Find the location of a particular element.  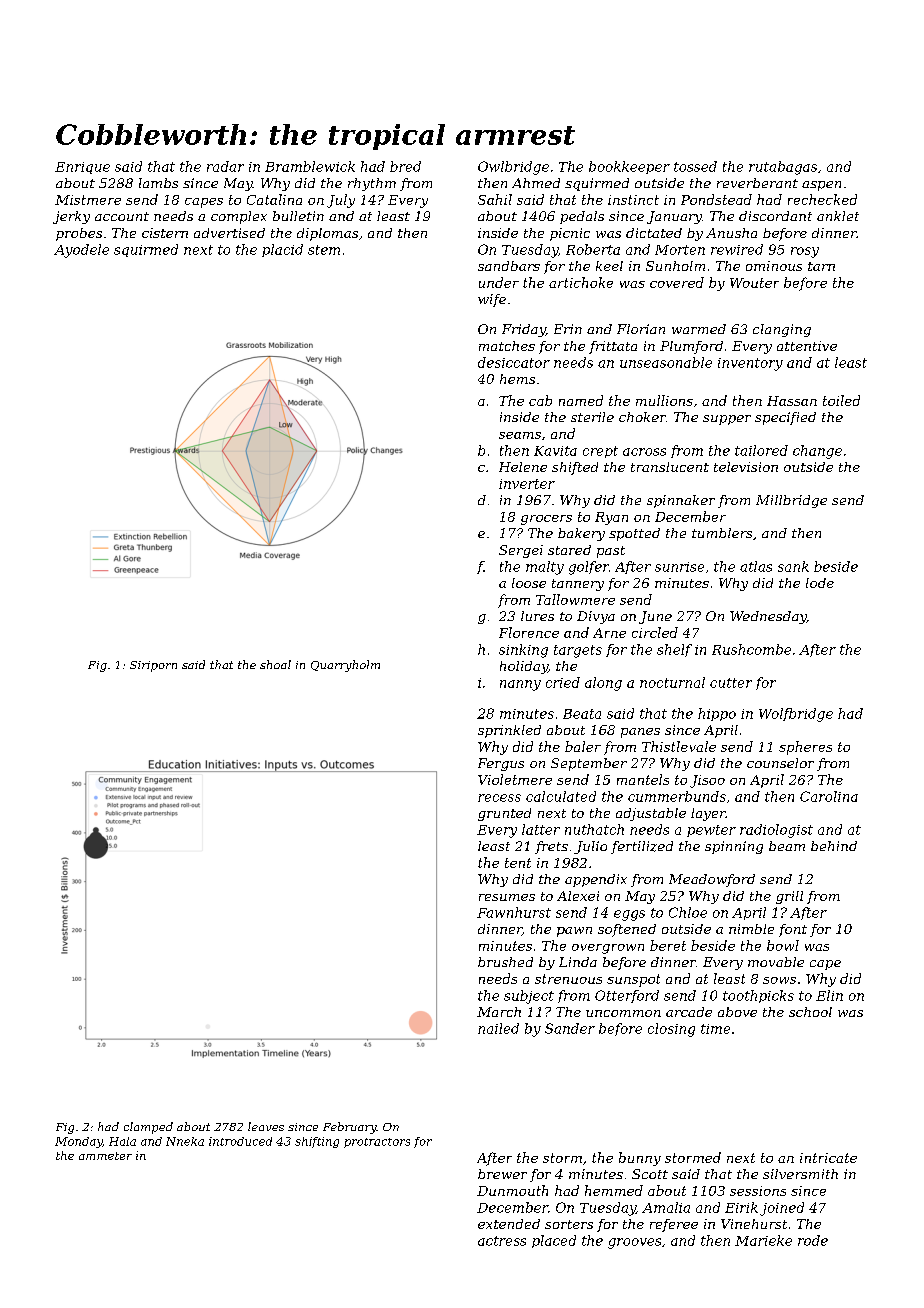

Rushcombe is located at coordinates (751, 649).
